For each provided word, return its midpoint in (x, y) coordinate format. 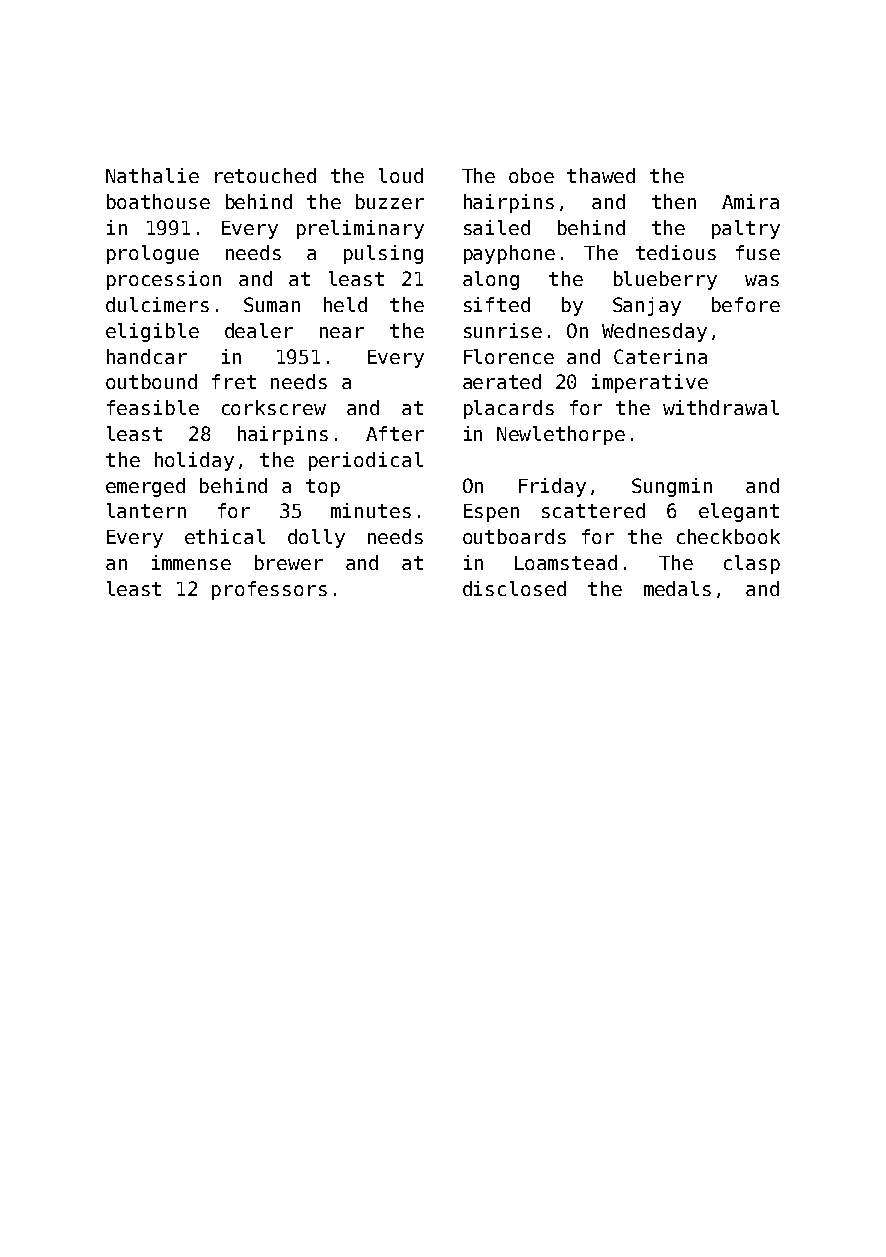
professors (269, 590)
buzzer (390, 201)
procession (164, 280)
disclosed (514, 588)
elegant (739, 512)
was (762, 280)
